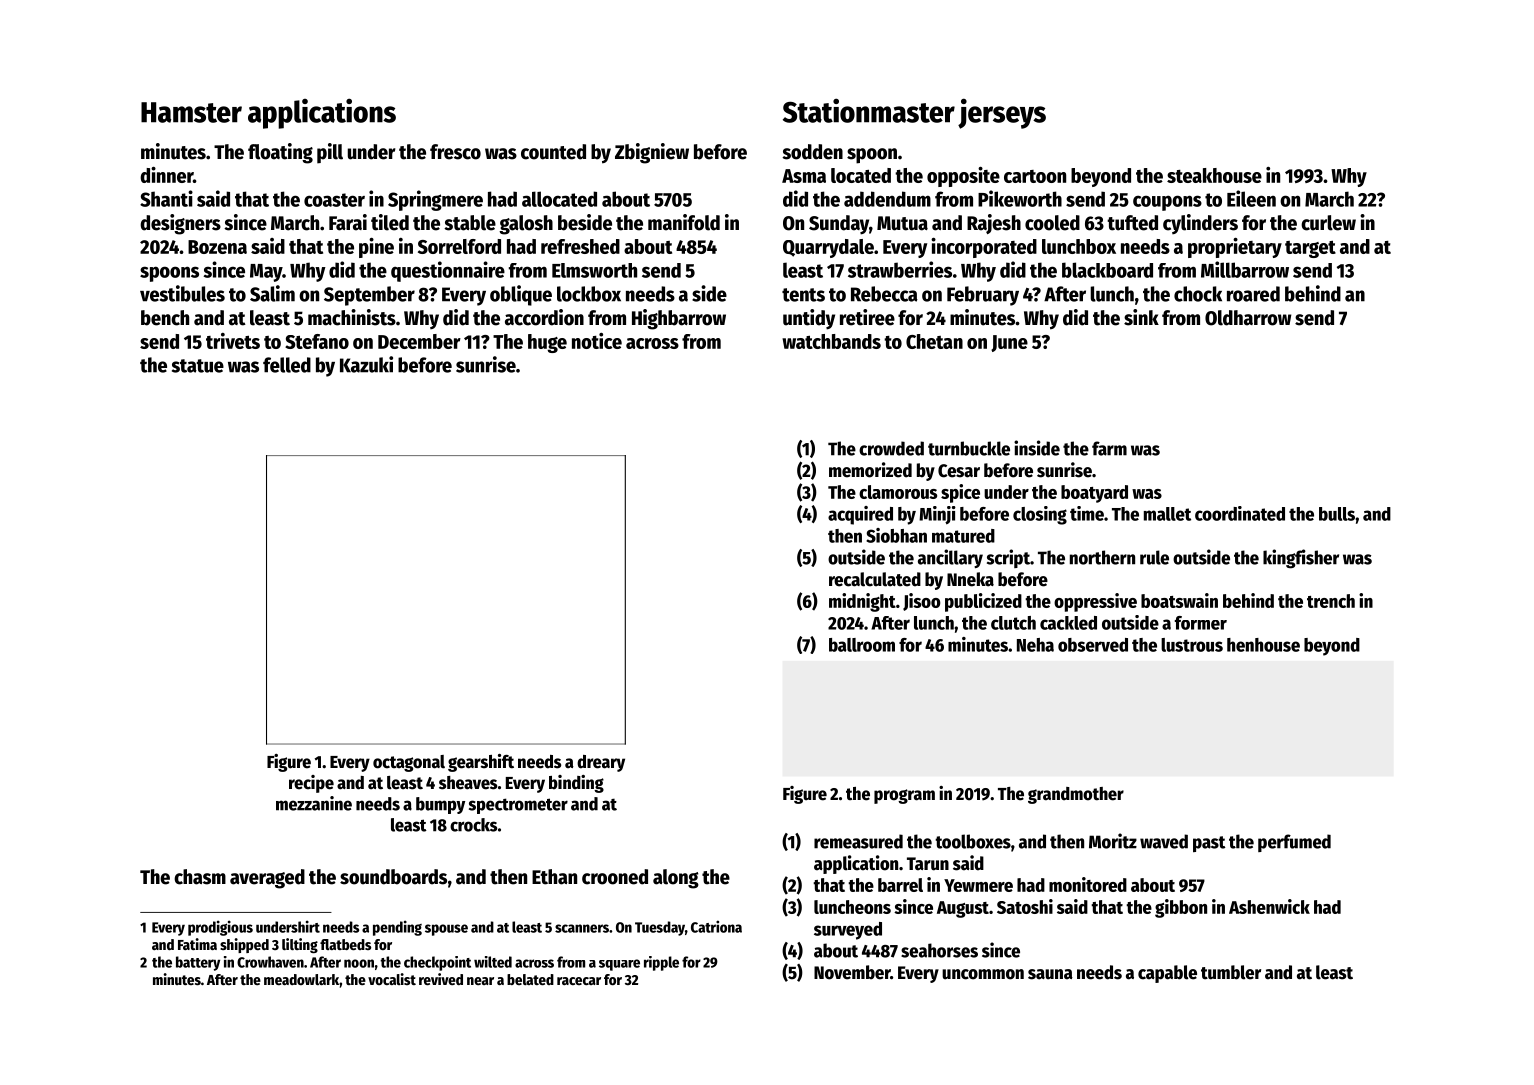 The image size is (1534, 1085). What do you see at coordinates (191, 112) in the page?
I see `Hamster` at bounding box center [191, 112].
